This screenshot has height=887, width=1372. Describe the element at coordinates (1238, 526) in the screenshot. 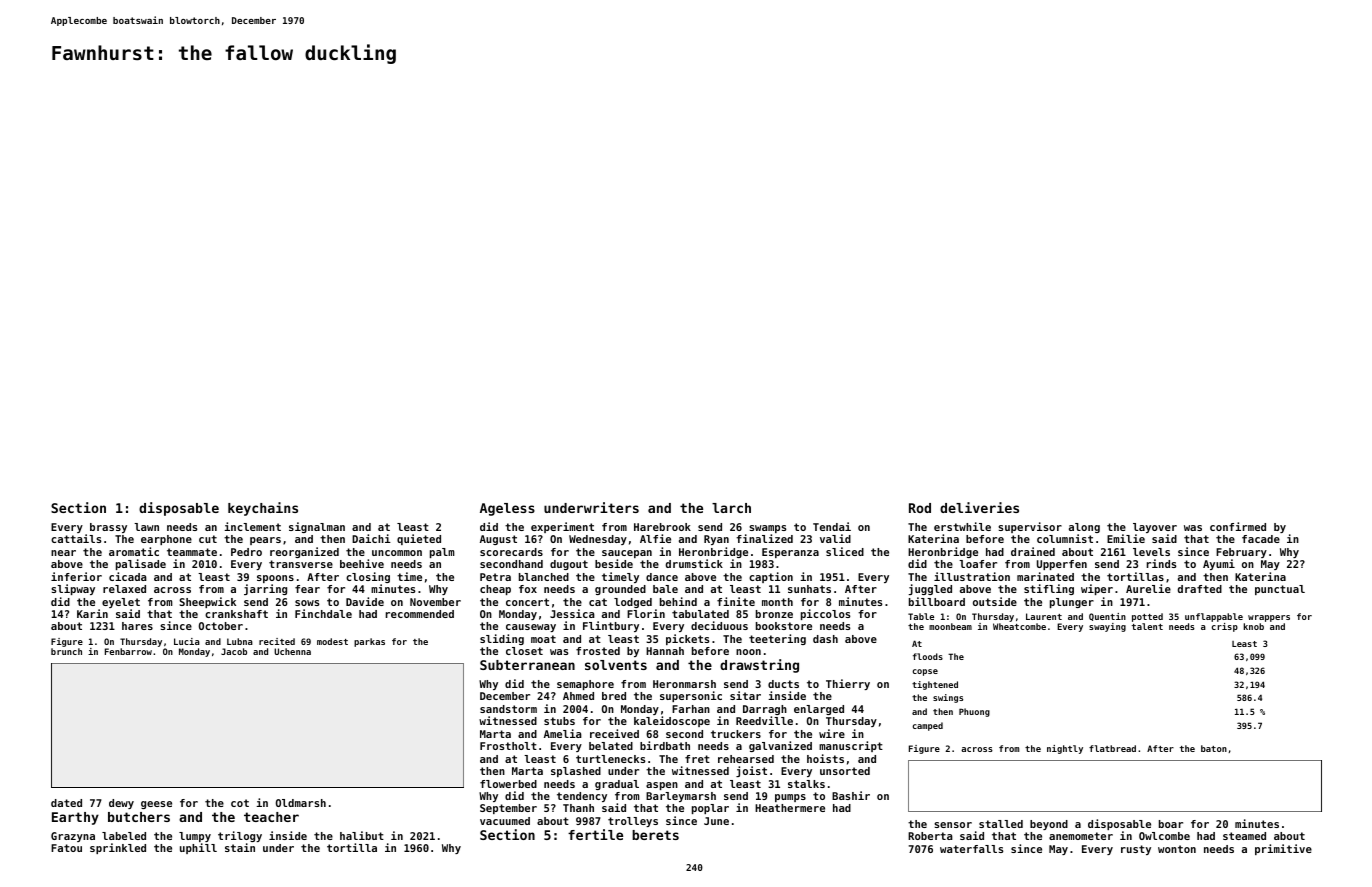

I see `confirmed` at that location.
